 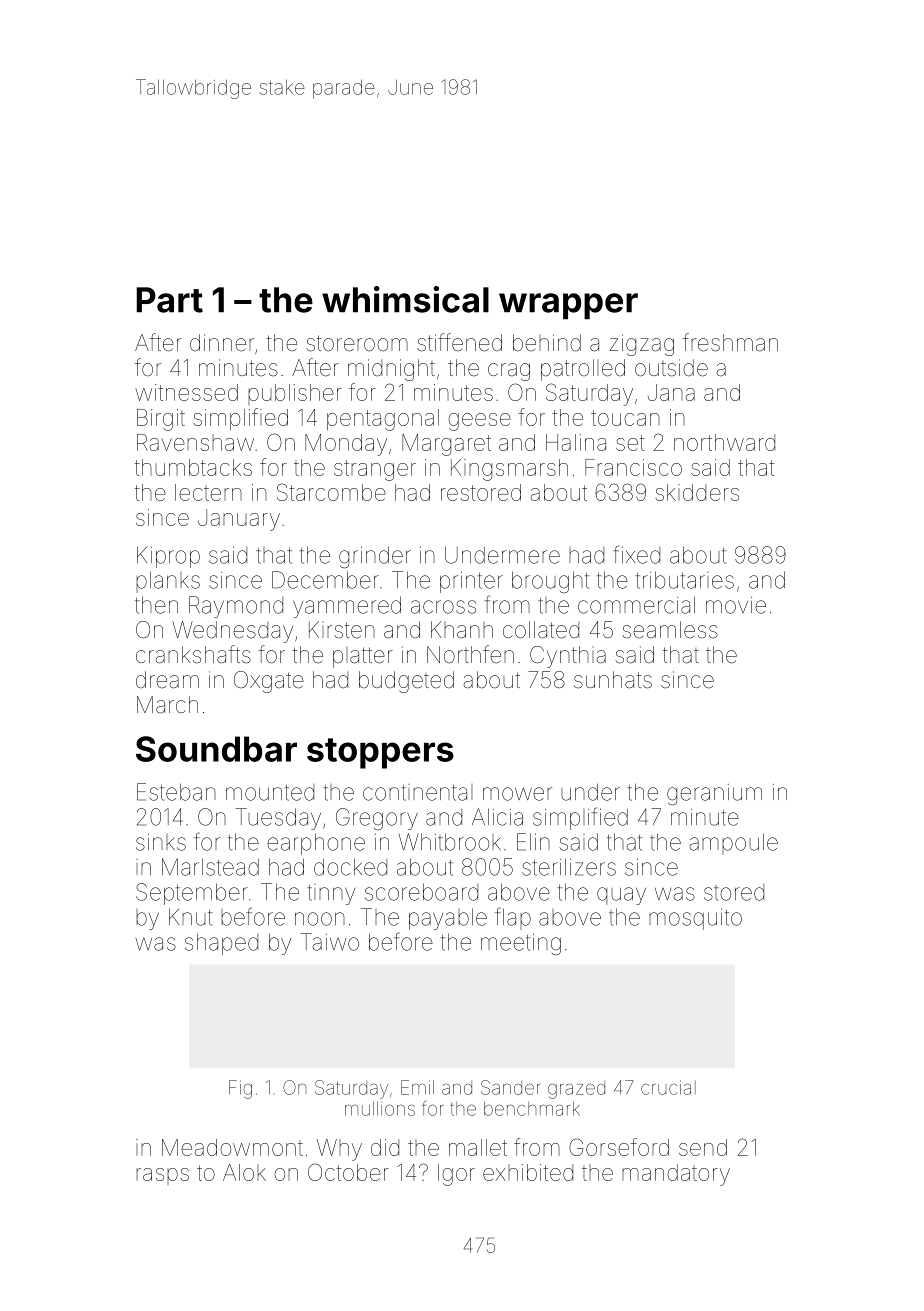 I want to click on Alok, so click(x=244, y=1172).
